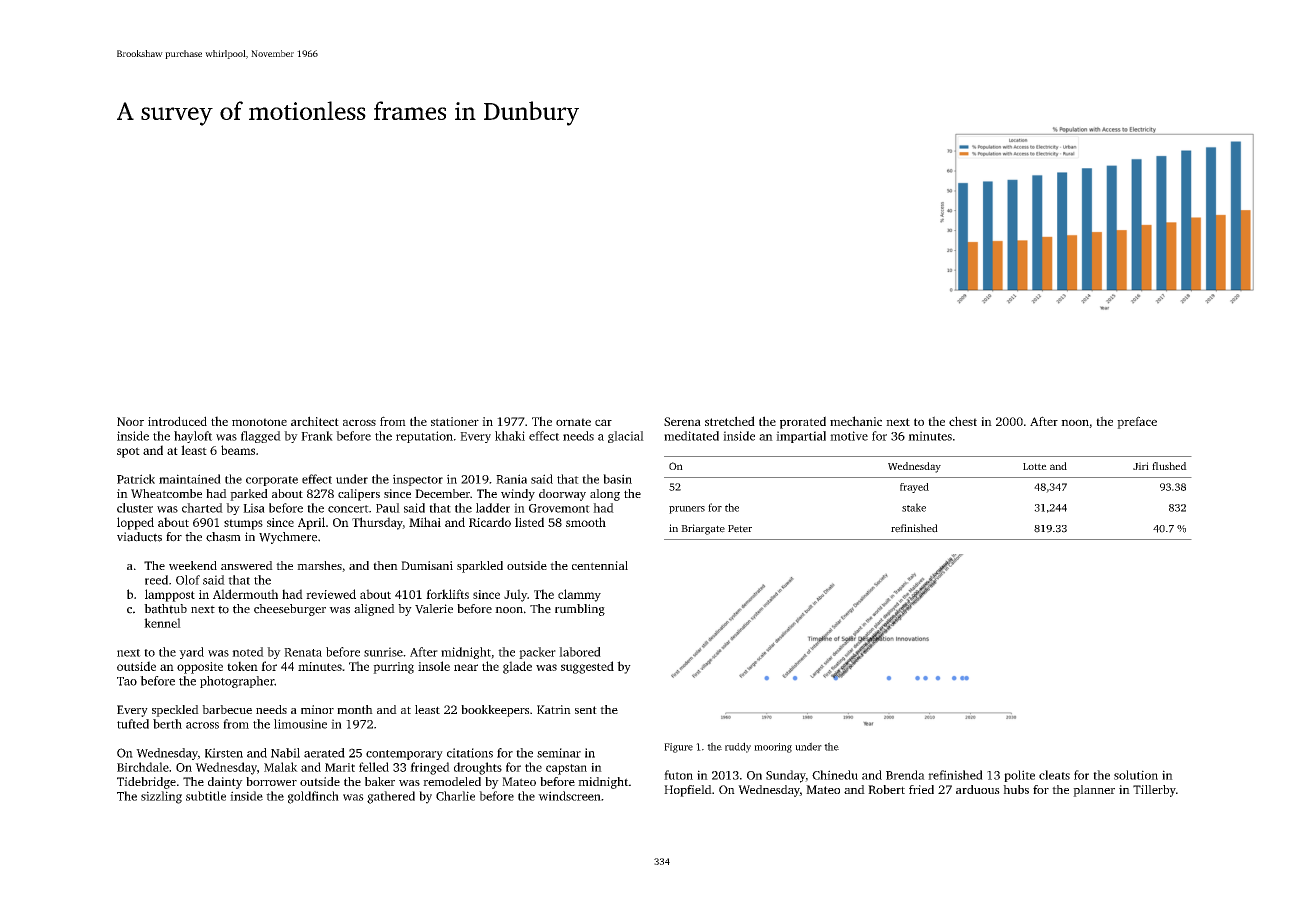  What do you see at coordinates (586, 710) in the document?
I see `sent` at bounding box center [586, 710].
